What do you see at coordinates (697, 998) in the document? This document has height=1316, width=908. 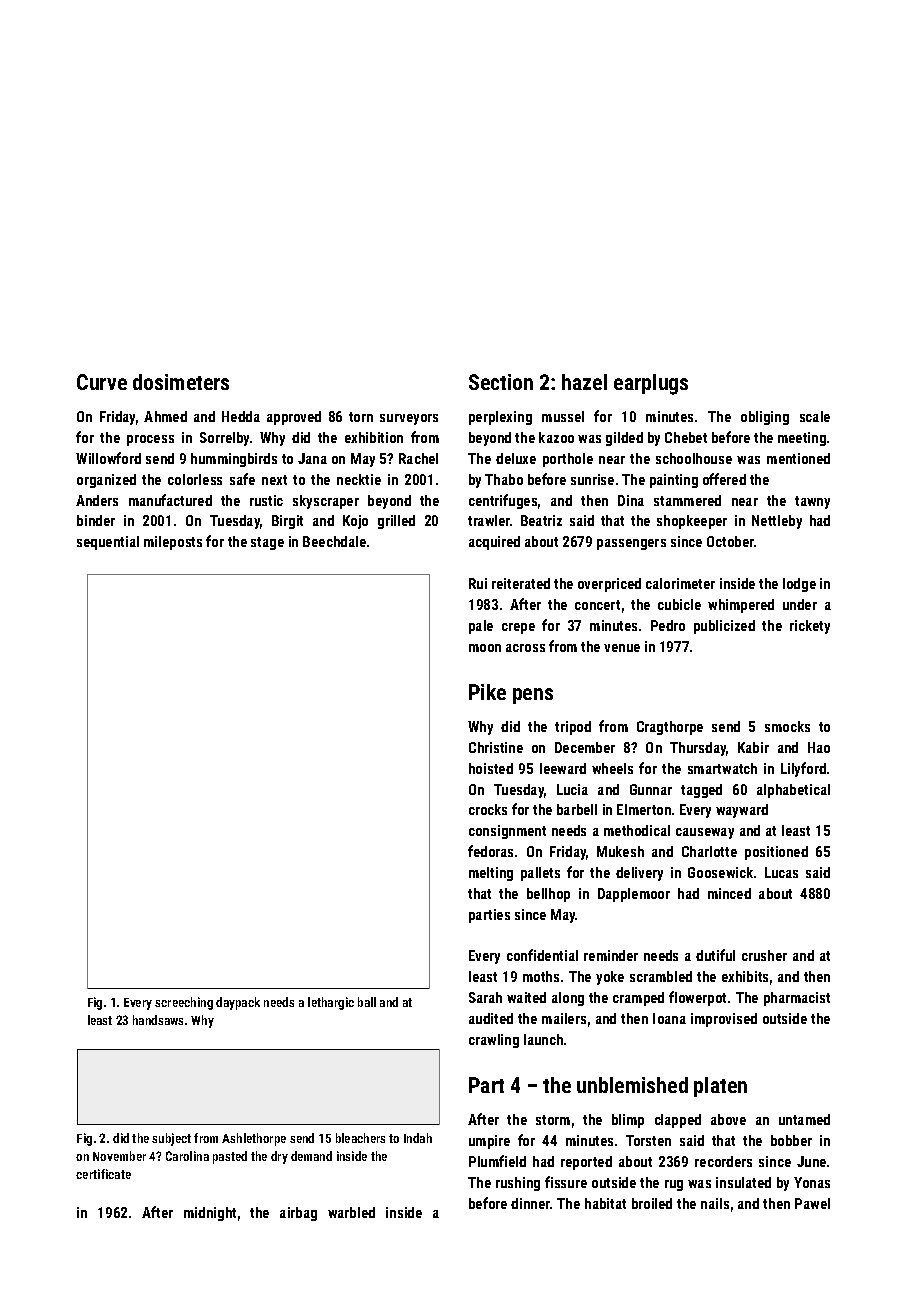 I see `flowerpot` at bounding box center [697, 998].
